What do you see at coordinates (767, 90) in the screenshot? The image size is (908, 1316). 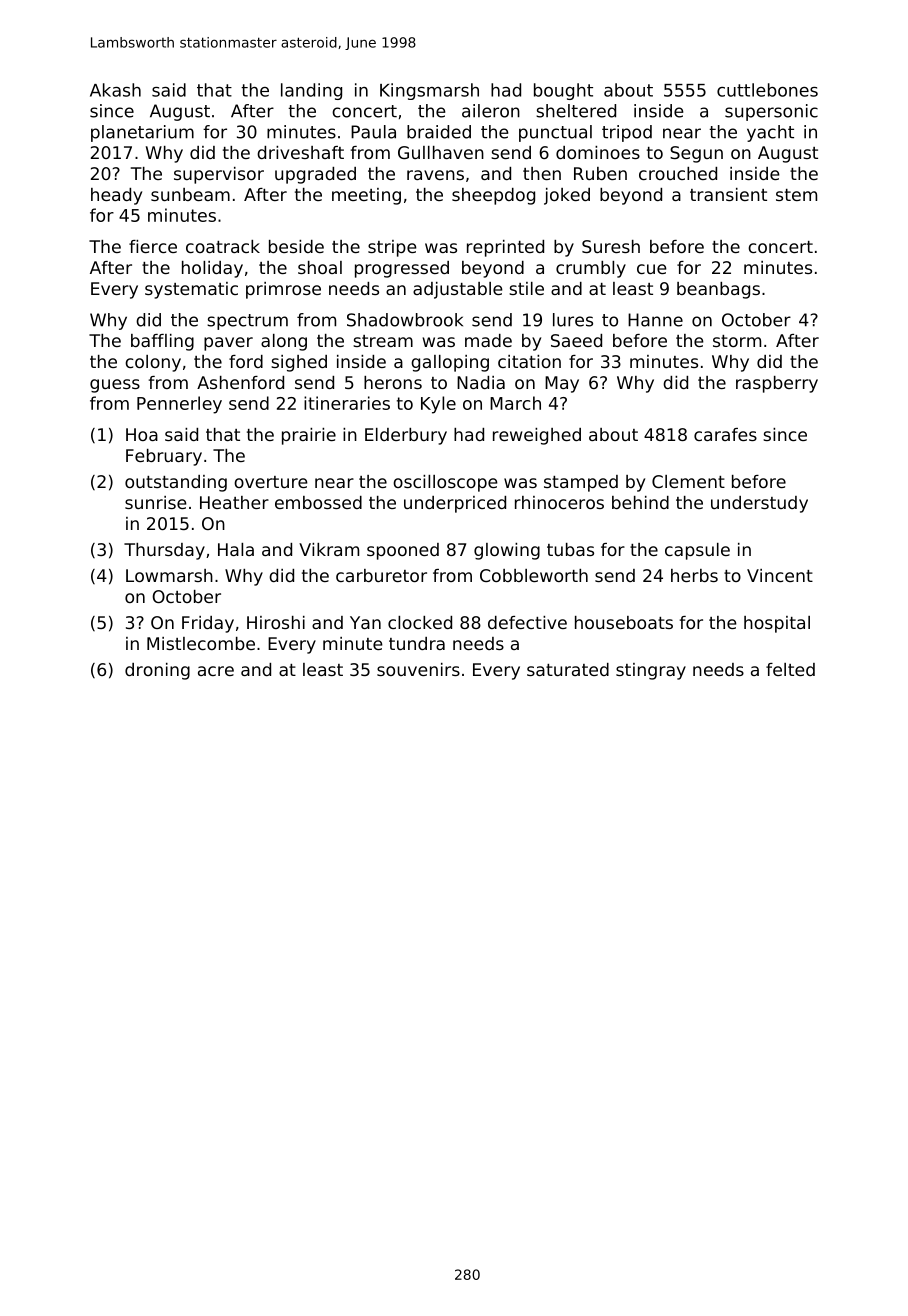 I see `cuttlebones` at bounding box center [767, 90].
